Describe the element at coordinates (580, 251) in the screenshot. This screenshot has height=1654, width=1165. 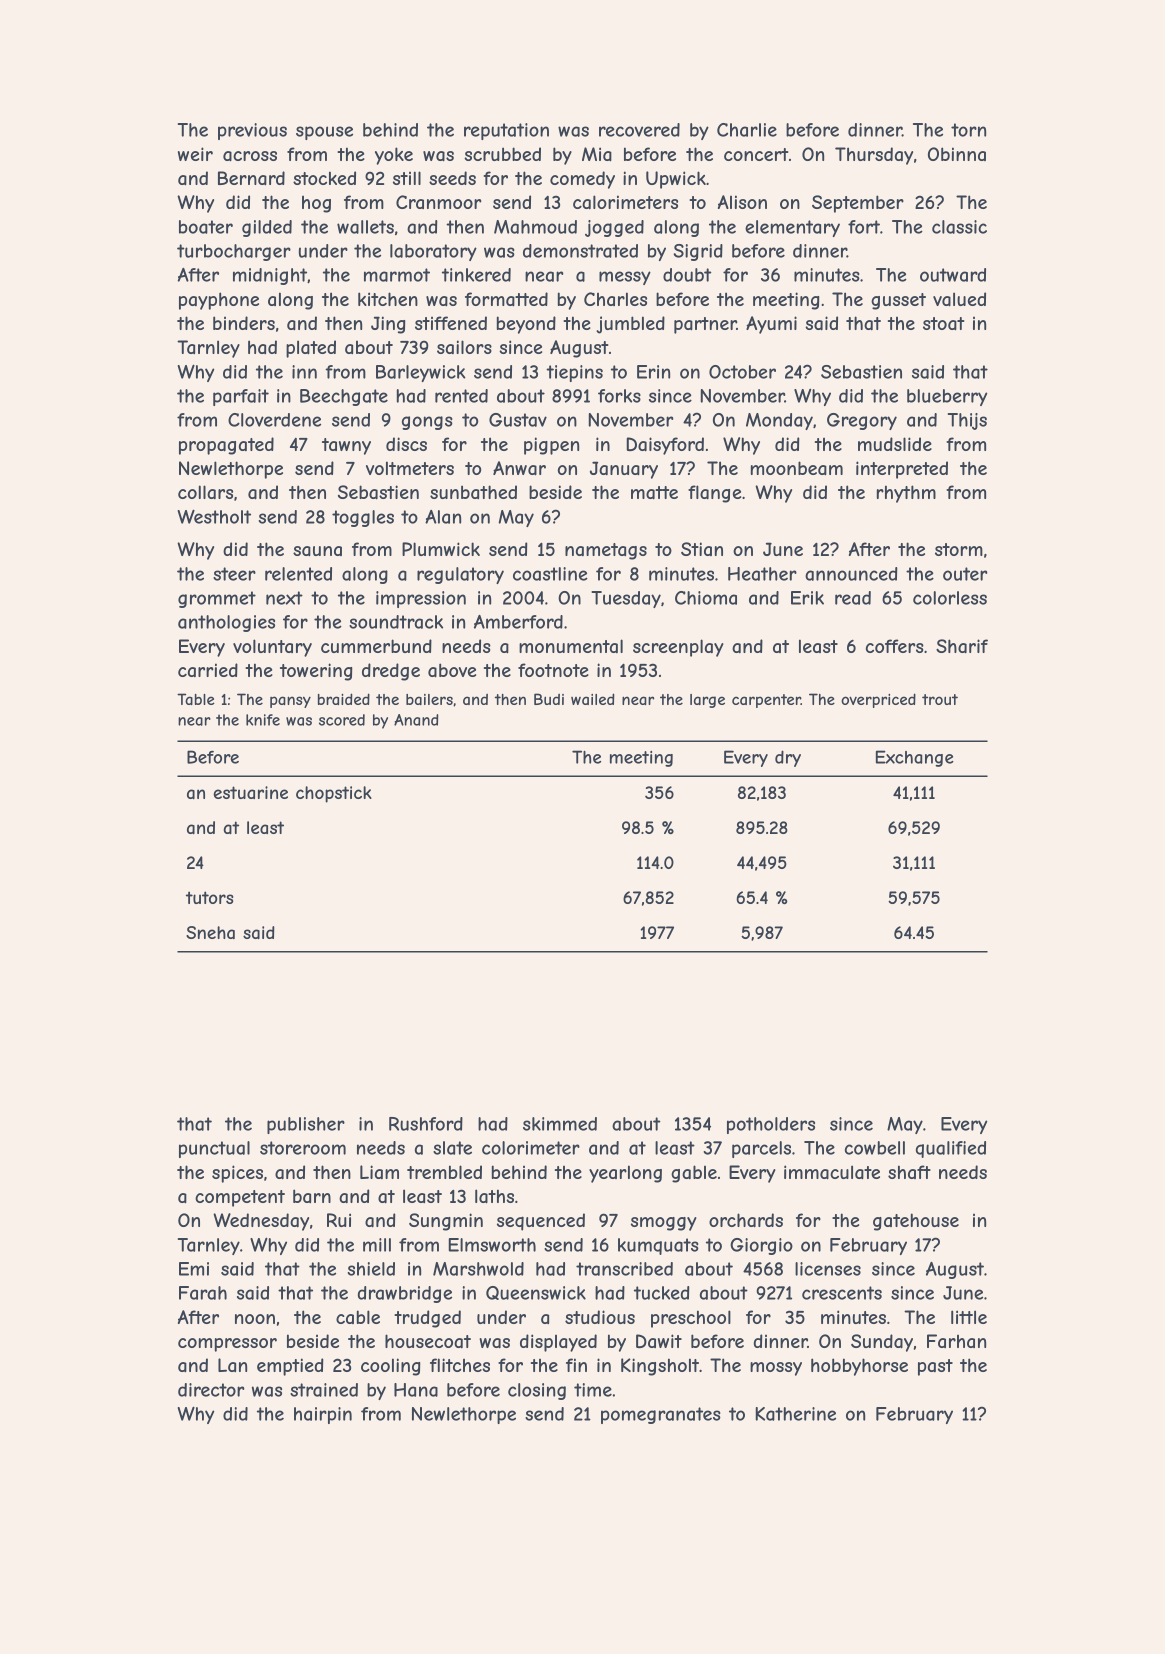
I see `demonstrated` at that location.
